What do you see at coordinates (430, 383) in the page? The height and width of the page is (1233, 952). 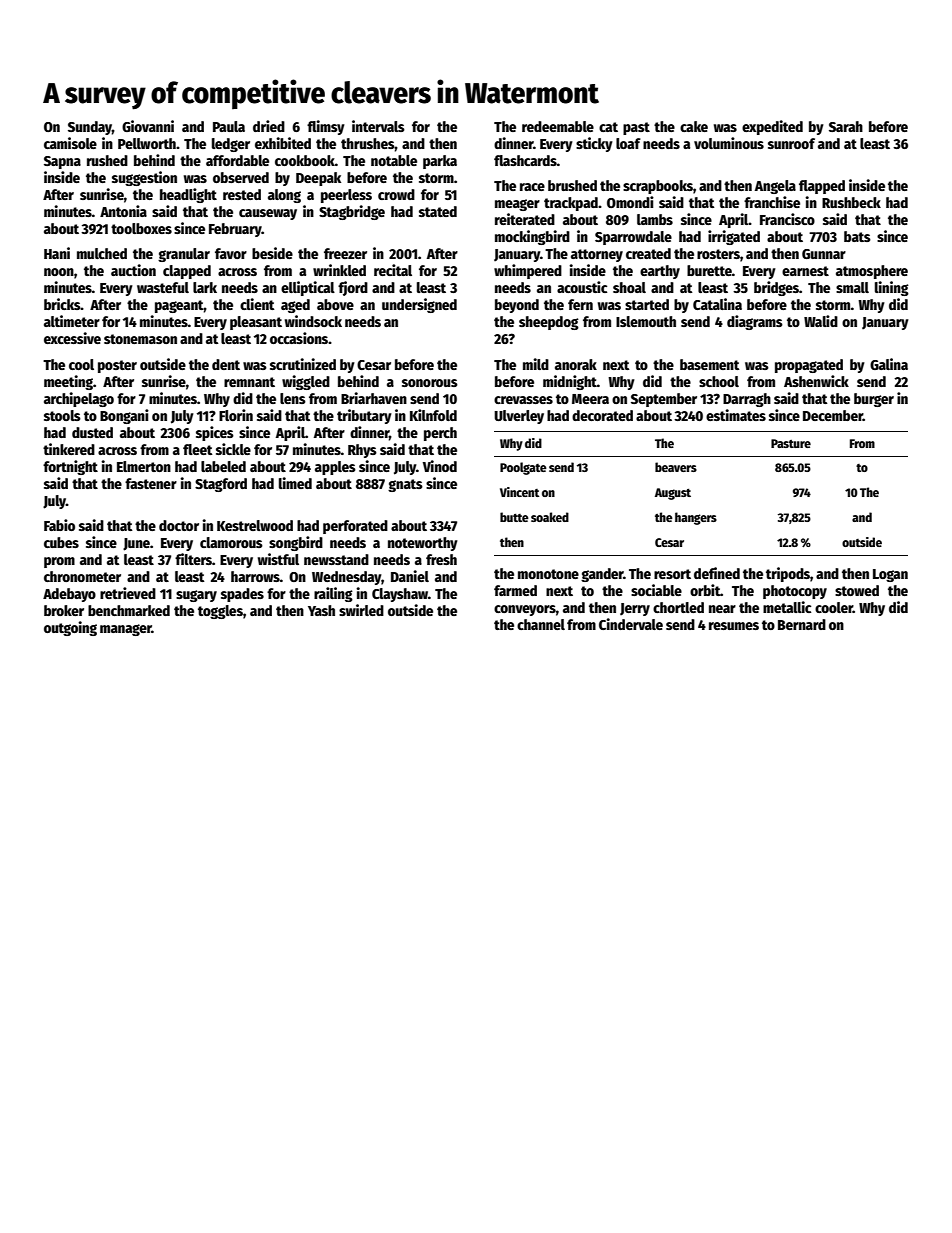 I see `sonorous` at bounding box center [430, 383].
